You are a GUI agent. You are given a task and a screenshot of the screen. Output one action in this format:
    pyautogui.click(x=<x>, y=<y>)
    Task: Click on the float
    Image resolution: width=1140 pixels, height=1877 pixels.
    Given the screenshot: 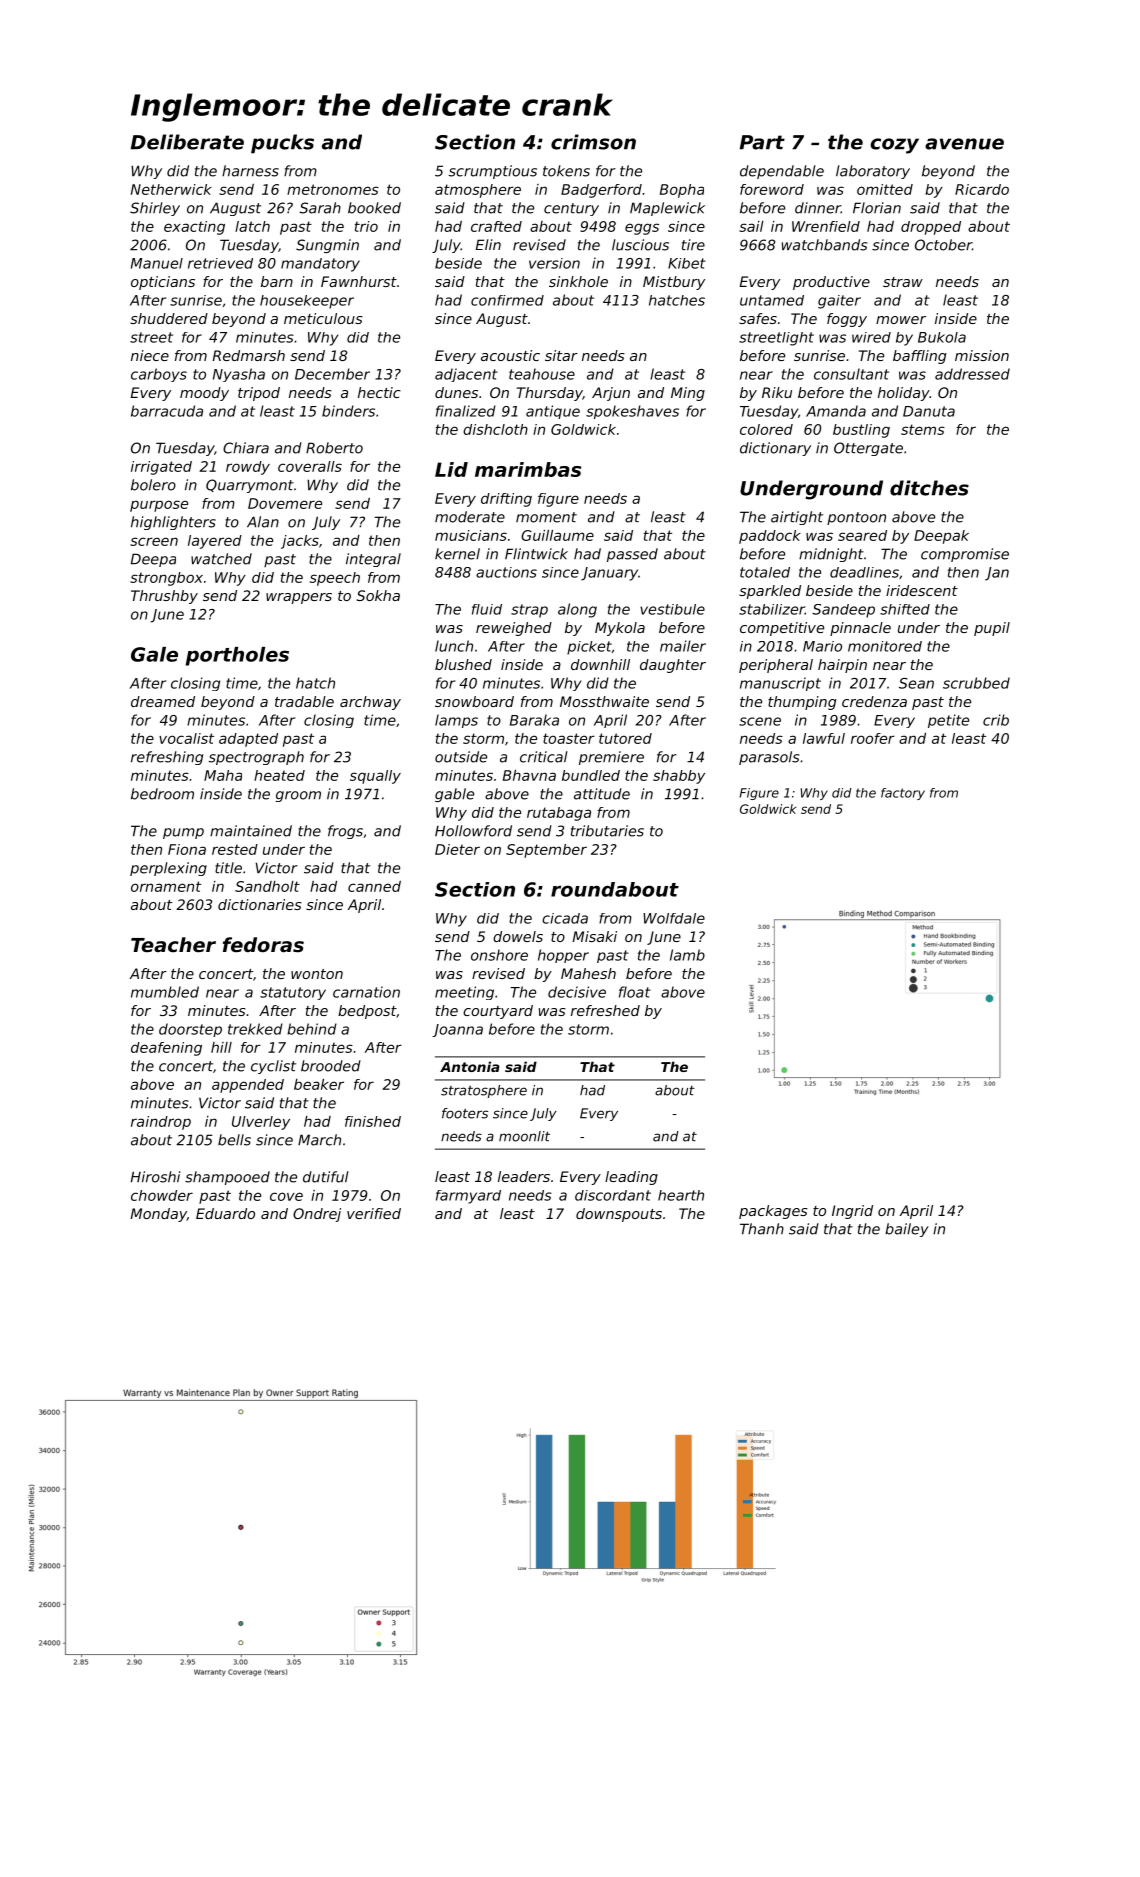 What is the action you would take?
    pyautogui.click(x=635, y=992)
